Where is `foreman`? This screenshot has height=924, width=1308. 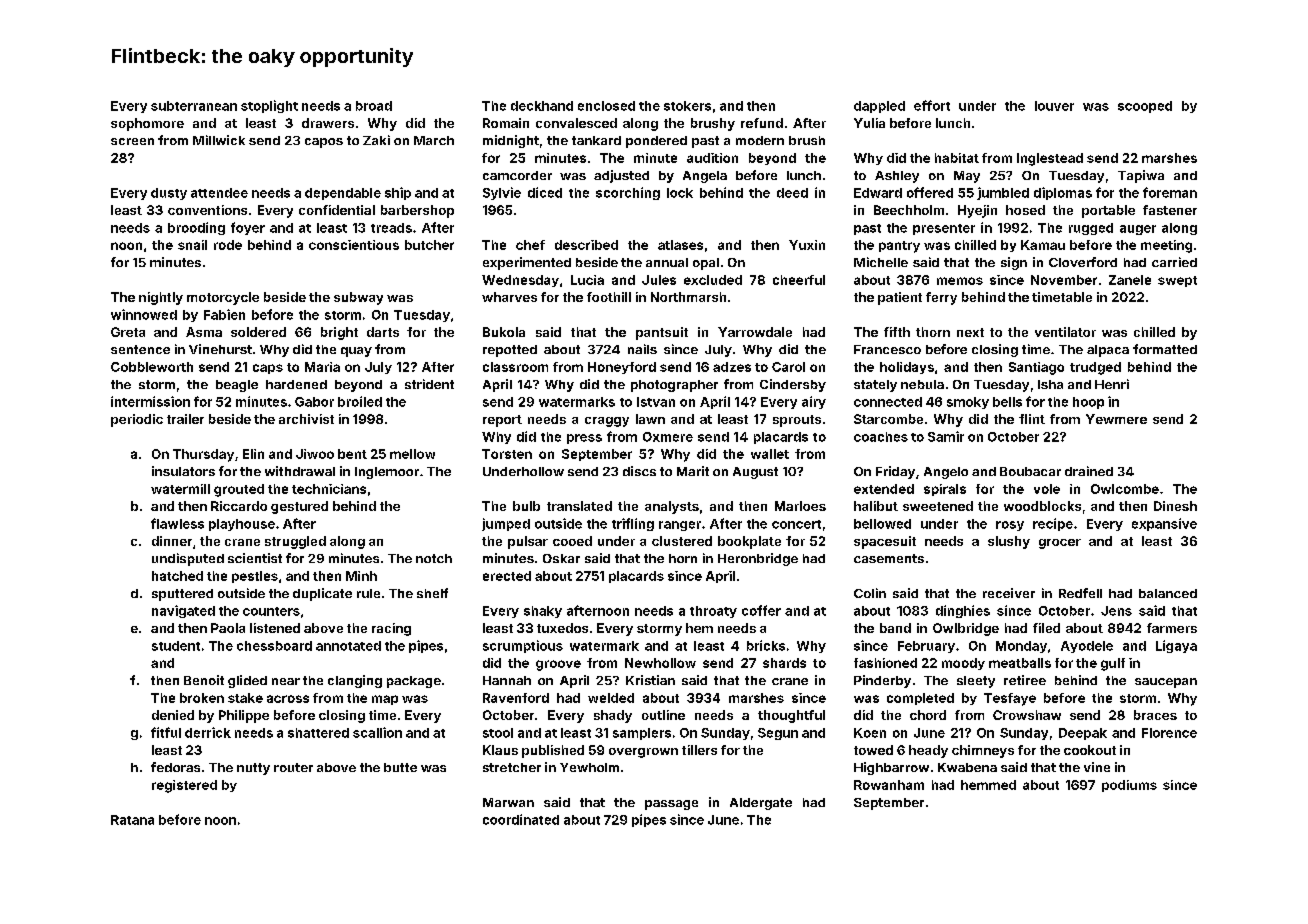 foreman is located at coordinates (1170, 192).
